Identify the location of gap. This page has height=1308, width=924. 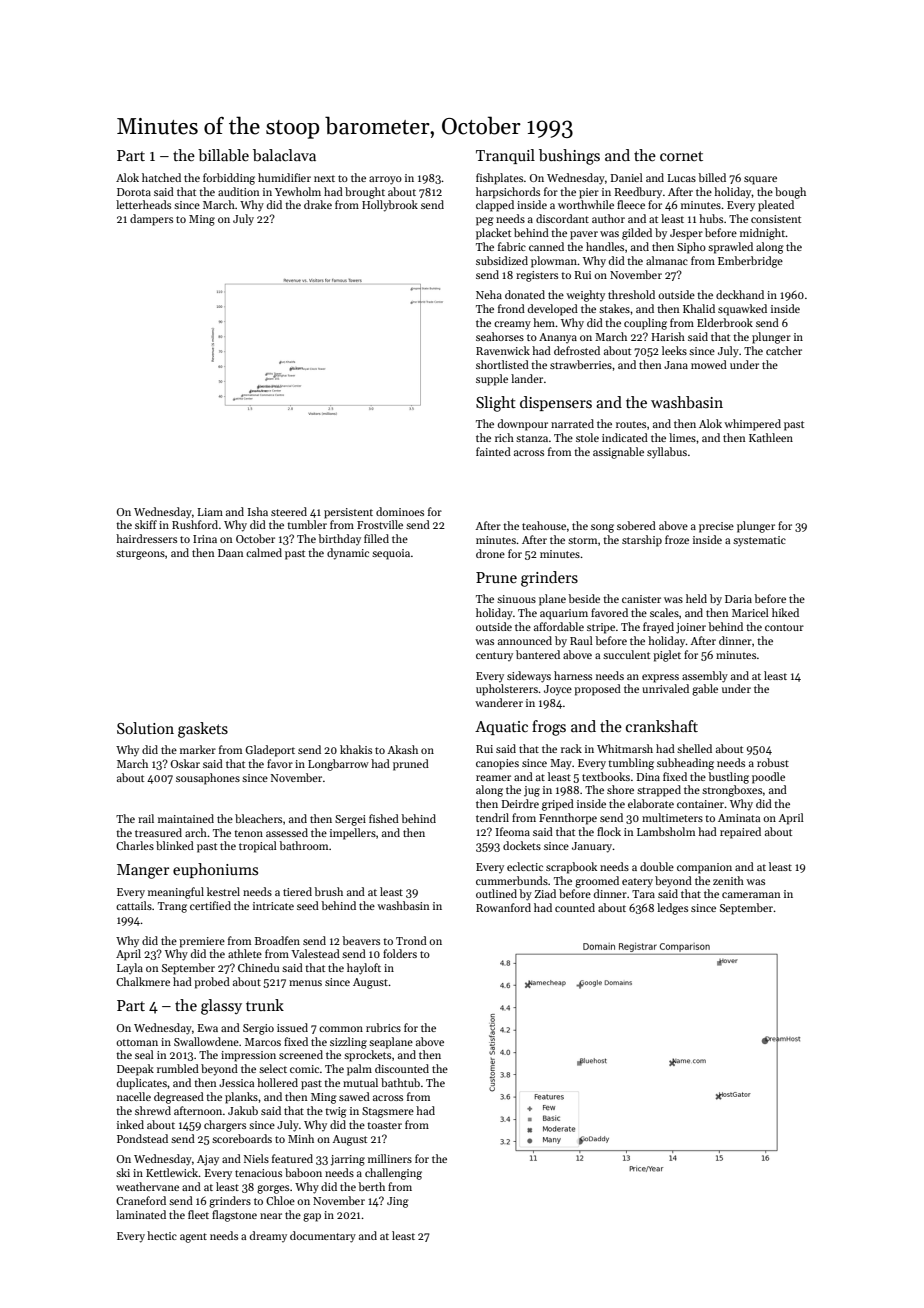
(312, 1217).
